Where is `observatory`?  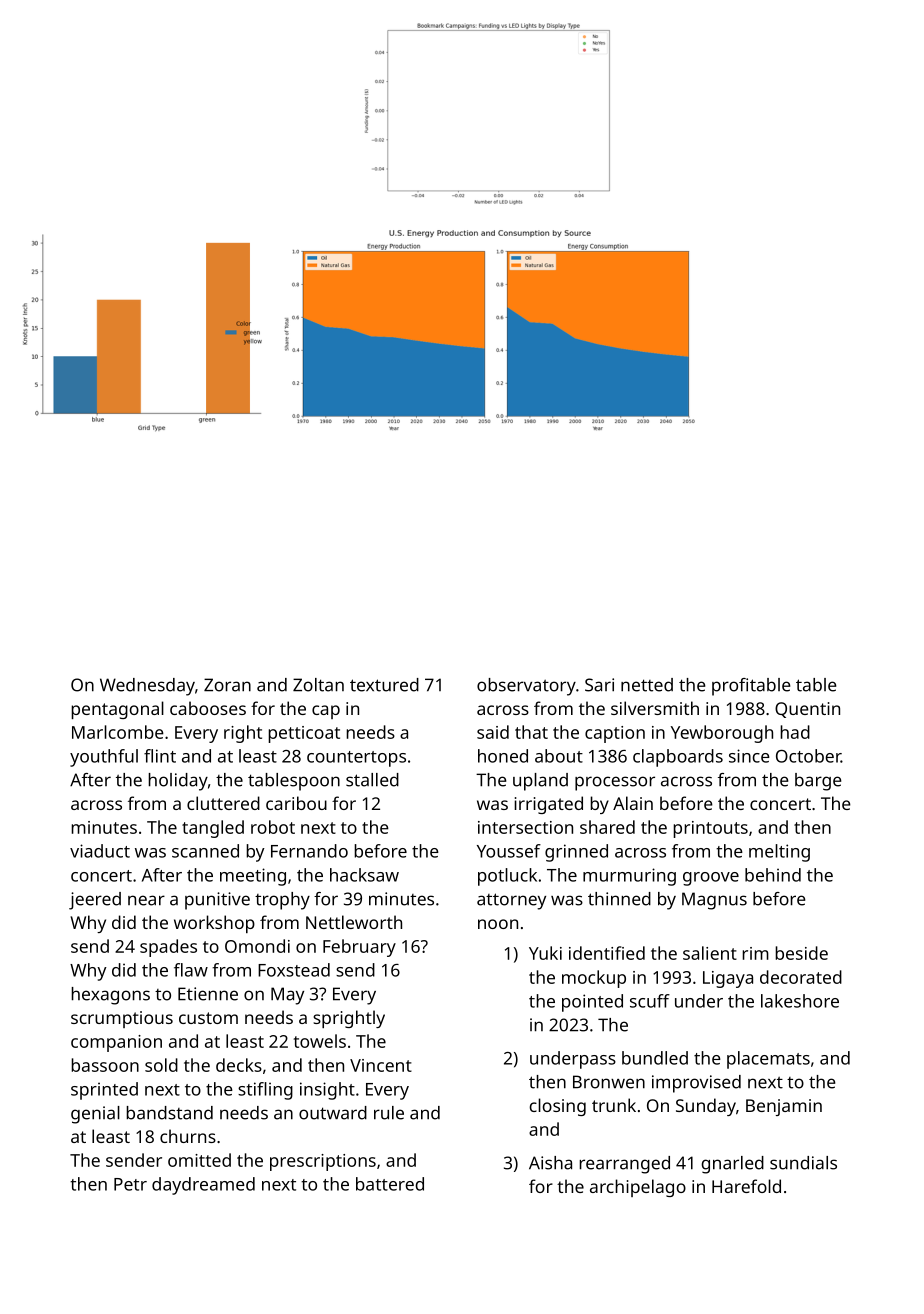
observatory is located at coordinates (526, 687).
